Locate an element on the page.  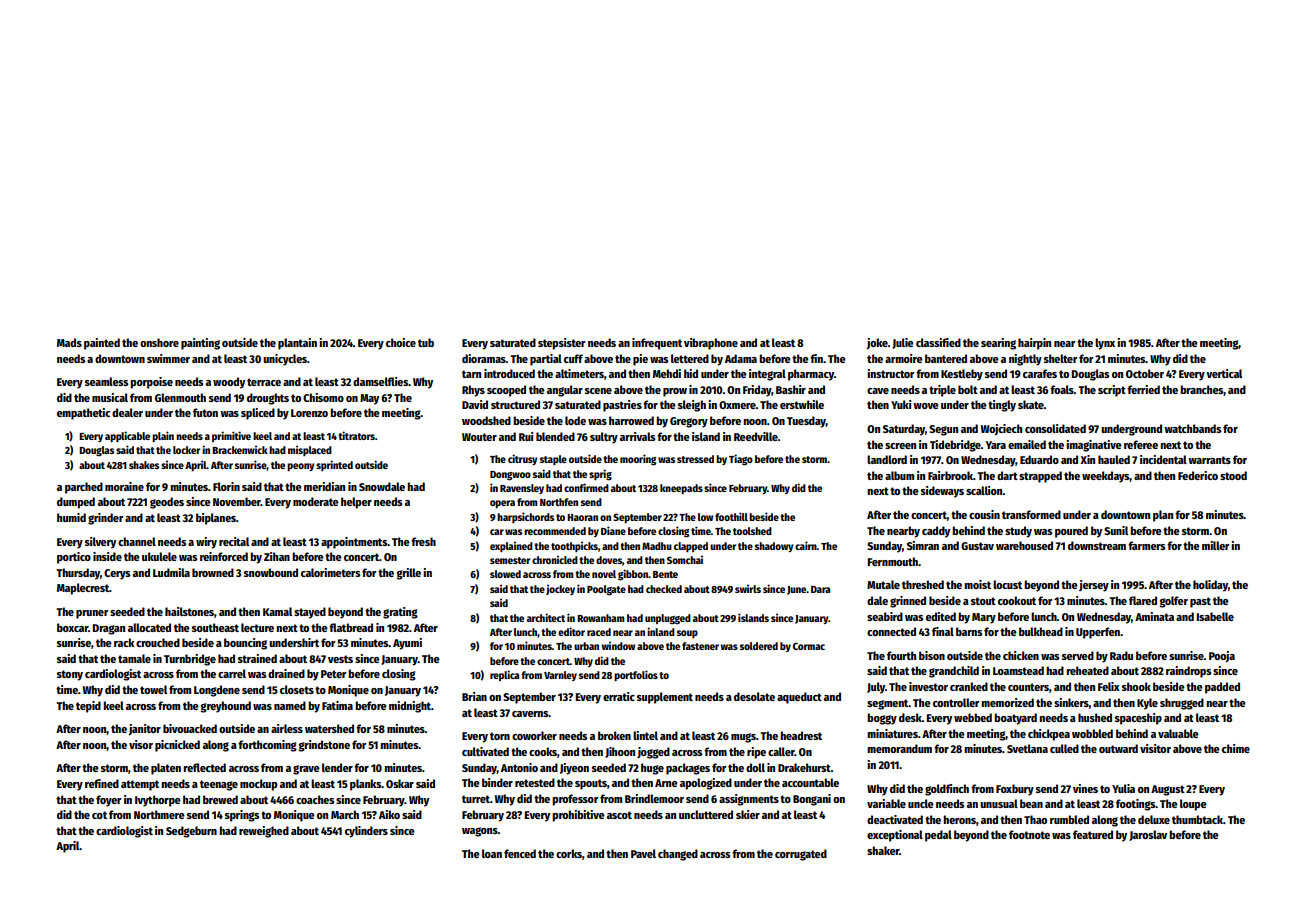
unicycles is located at coordinates (285, 360).
